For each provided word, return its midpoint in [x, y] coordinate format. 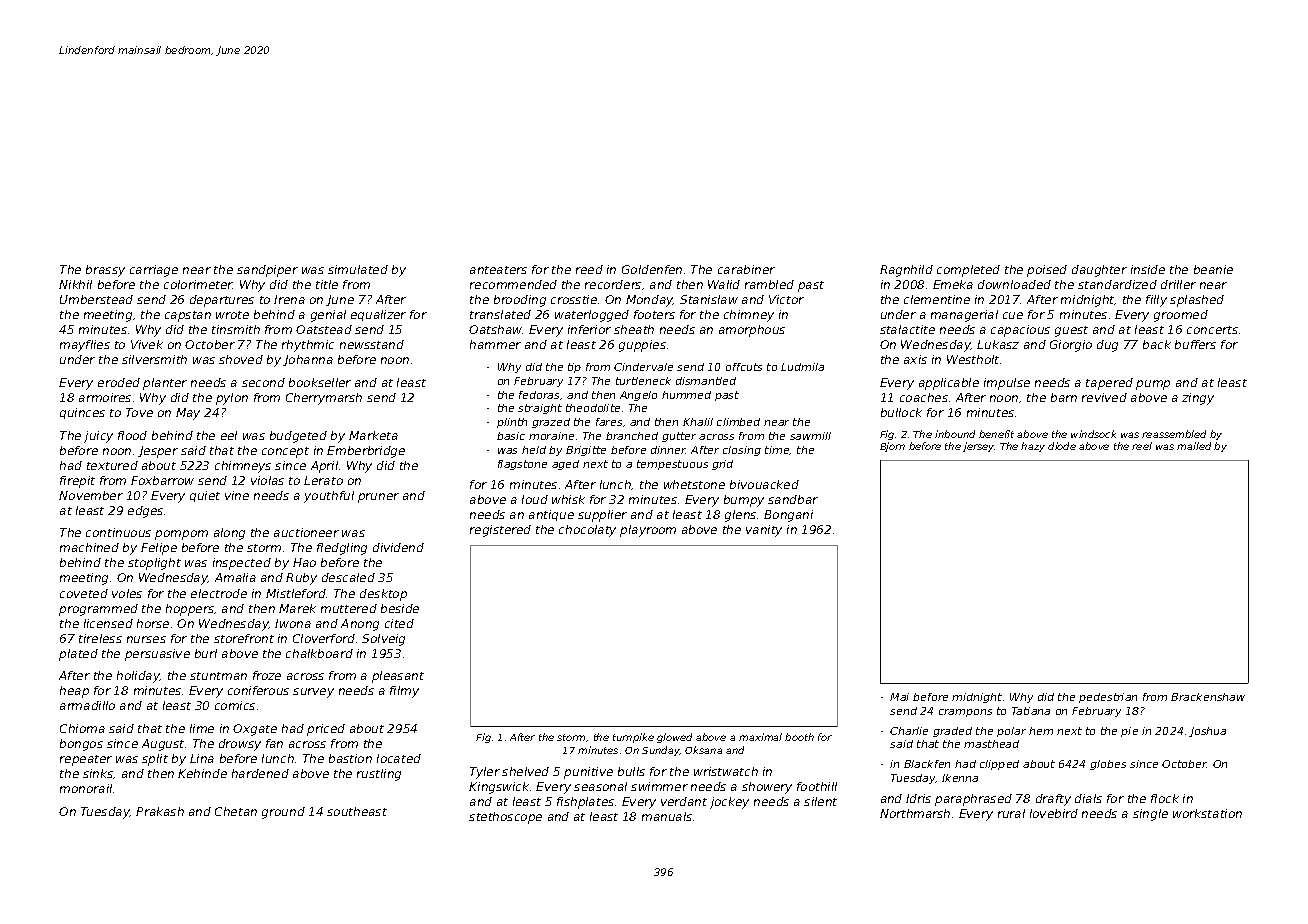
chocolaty [587, 531]
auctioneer [306, 532]
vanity [764, 531]
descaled [348, 577]
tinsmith [236, 329]
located [399, 758]
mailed [1194, 446]
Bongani [788, 516]
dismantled [706, 381]
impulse [1007, 384]
